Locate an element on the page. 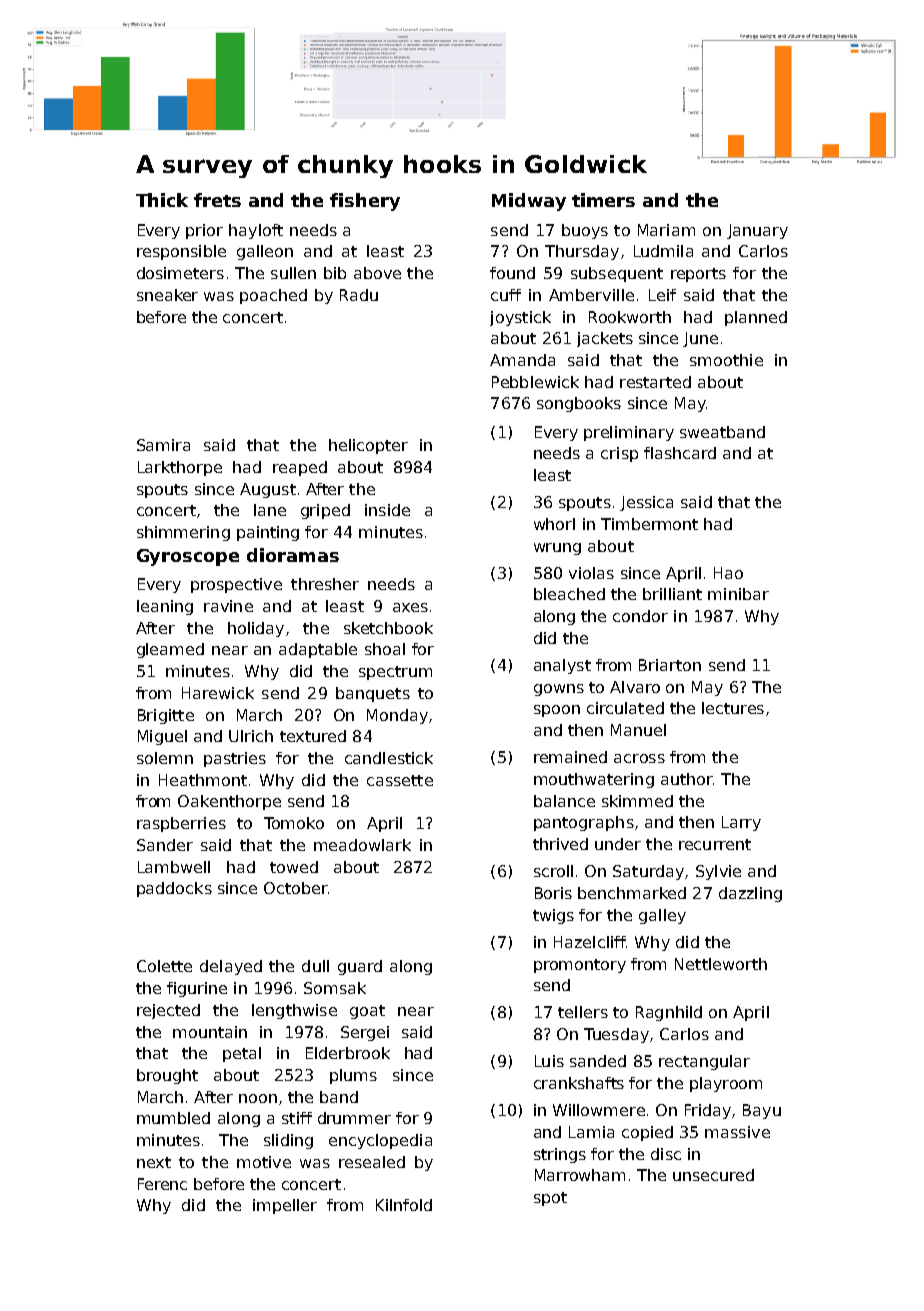 The image size is (924, 1311). gleamed is located at coordinates (170, 650).
